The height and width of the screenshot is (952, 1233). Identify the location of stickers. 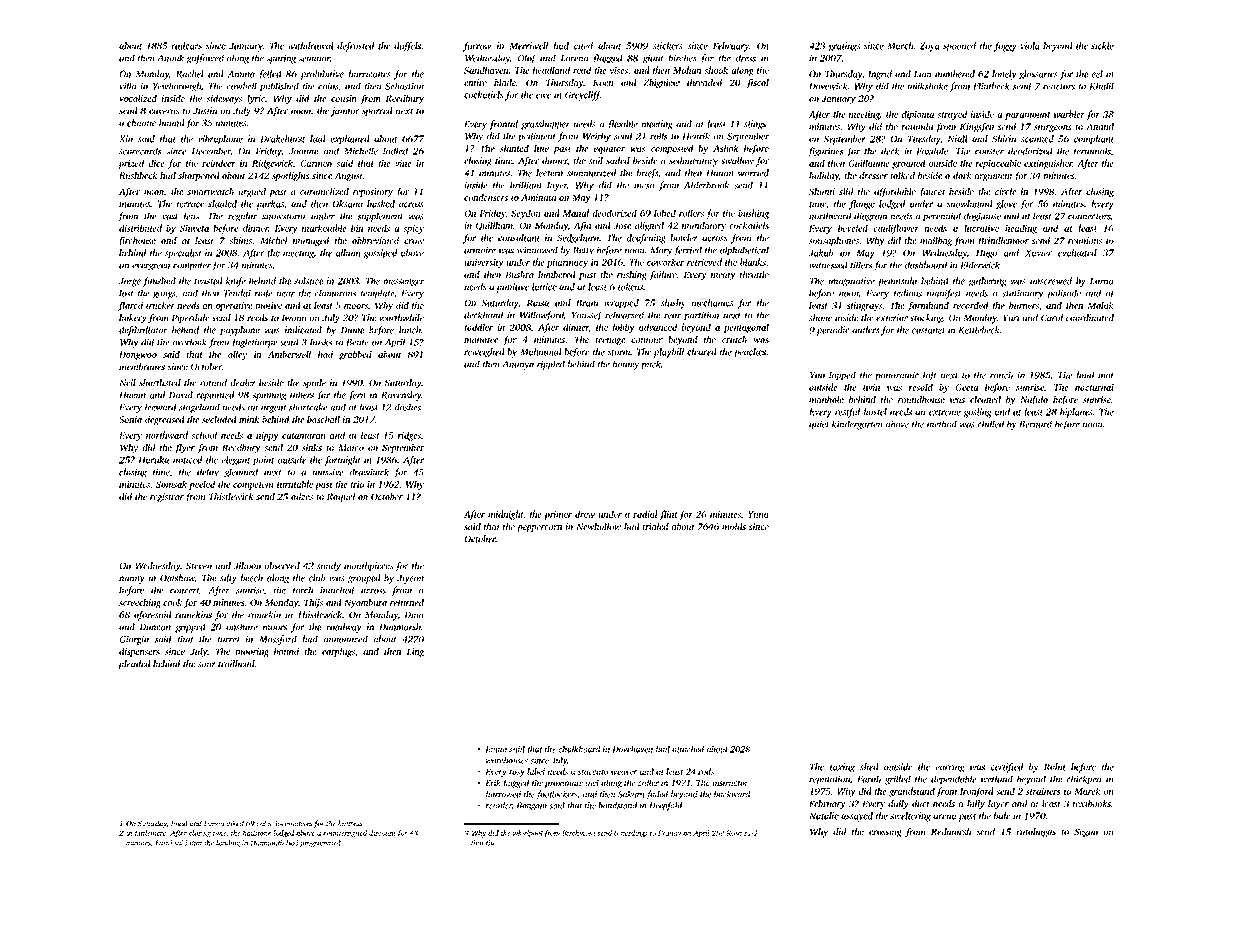
(668, 46).
